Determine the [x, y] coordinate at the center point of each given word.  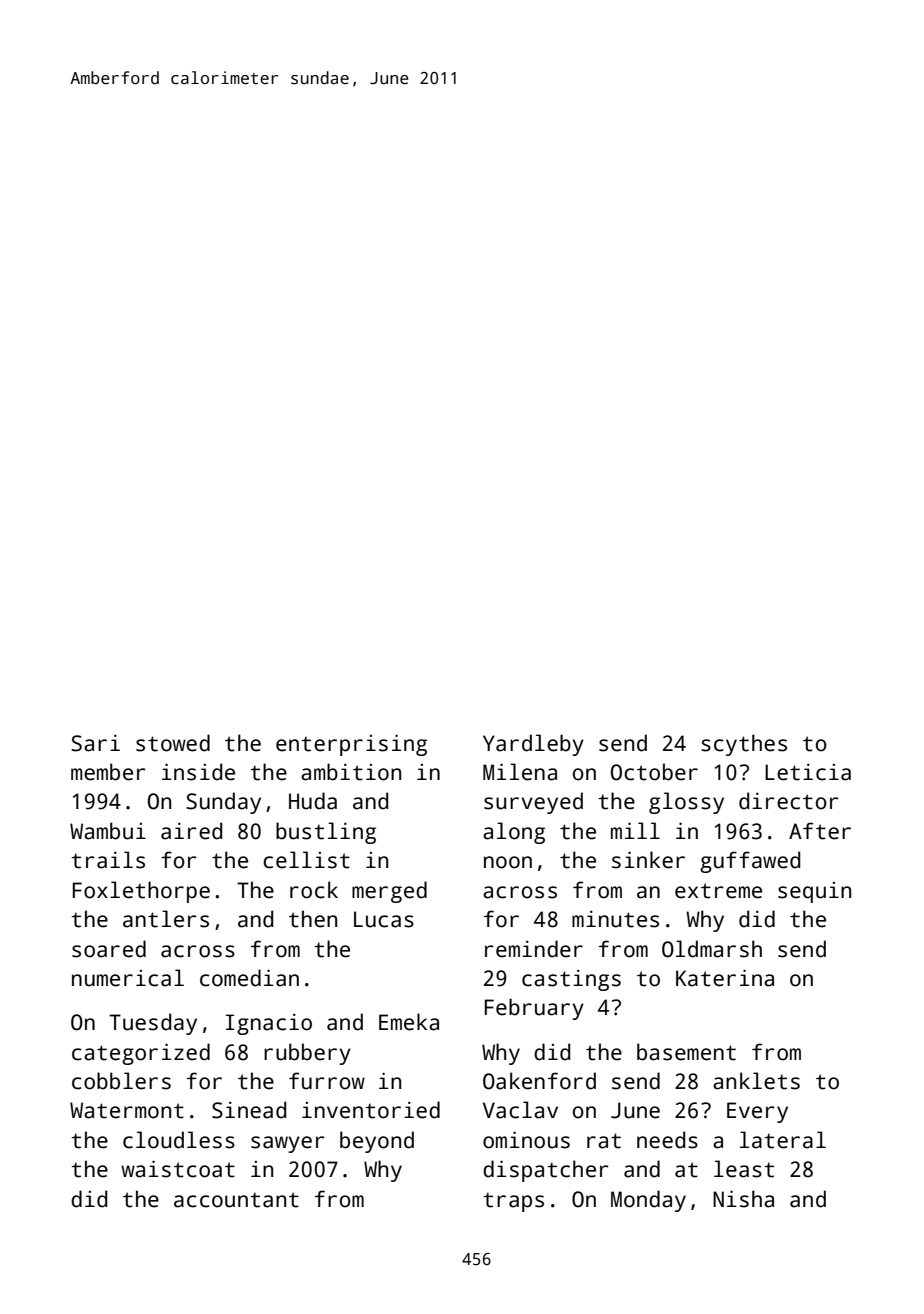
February [534, 1009]
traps [513, 1202]
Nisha [743, 1199]
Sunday [223, 803]
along [514, 833]
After [820, 831]
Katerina [725, 978]
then [313, 919]
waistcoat [178, 1169]
